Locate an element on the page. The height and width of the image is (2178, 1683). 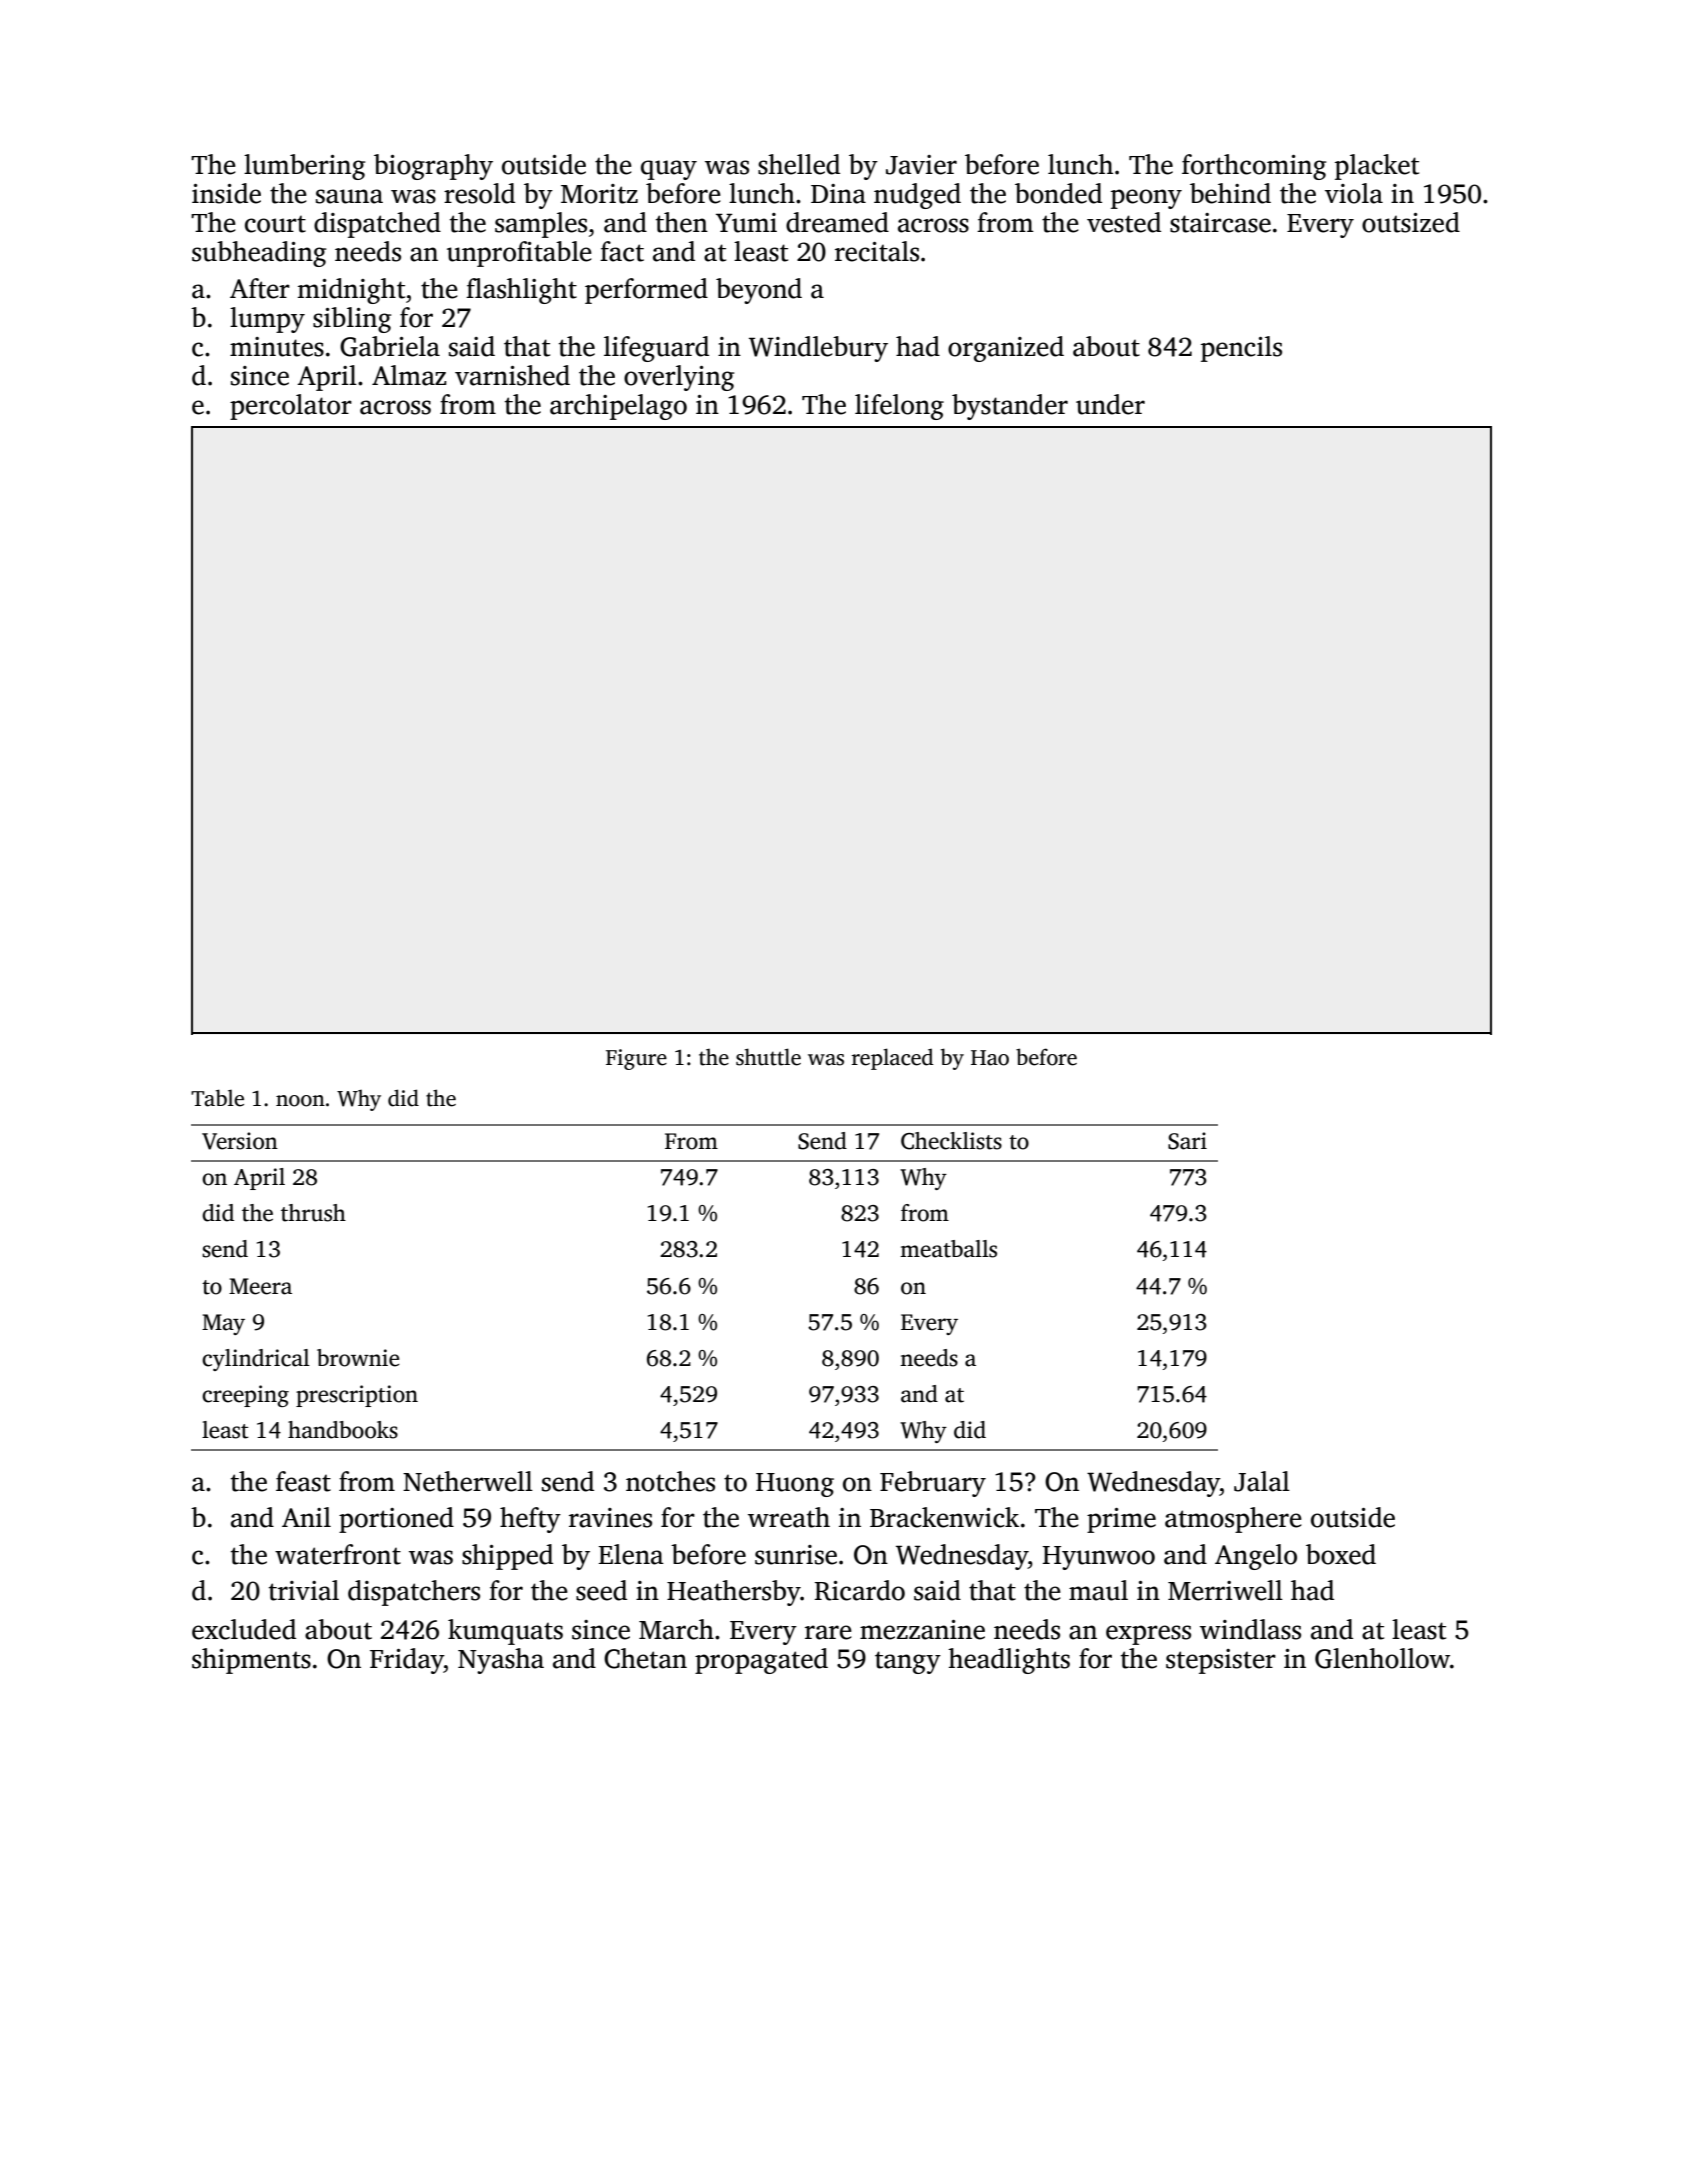
Glenhollow is located at coordinates (1382, 1658).
